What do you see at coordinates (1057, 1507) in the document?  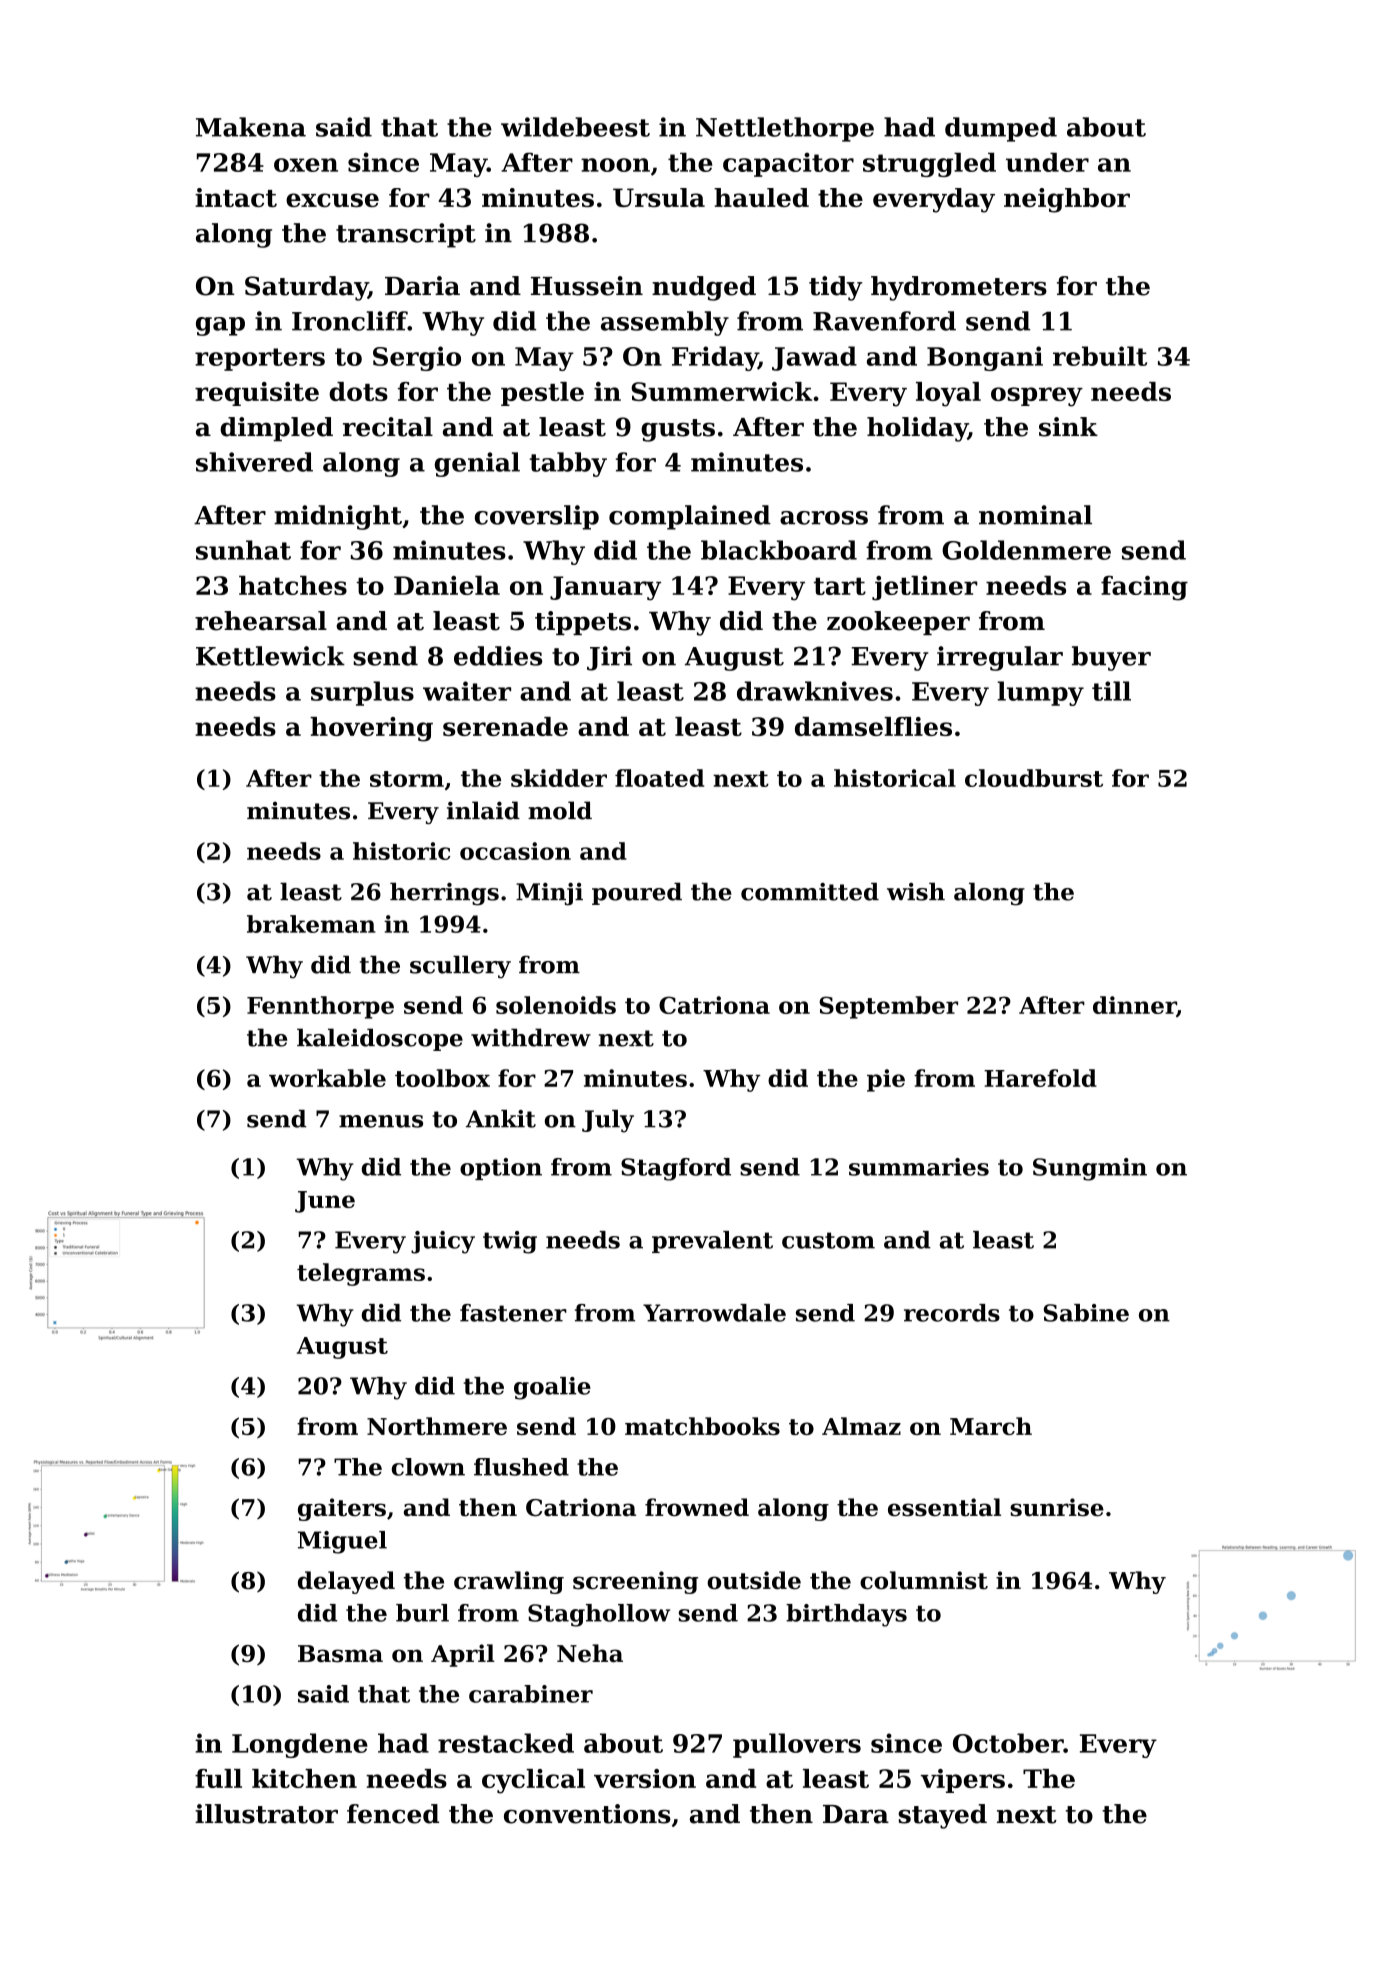 I see `sunrise` at bounding box center [1057, 1507].
